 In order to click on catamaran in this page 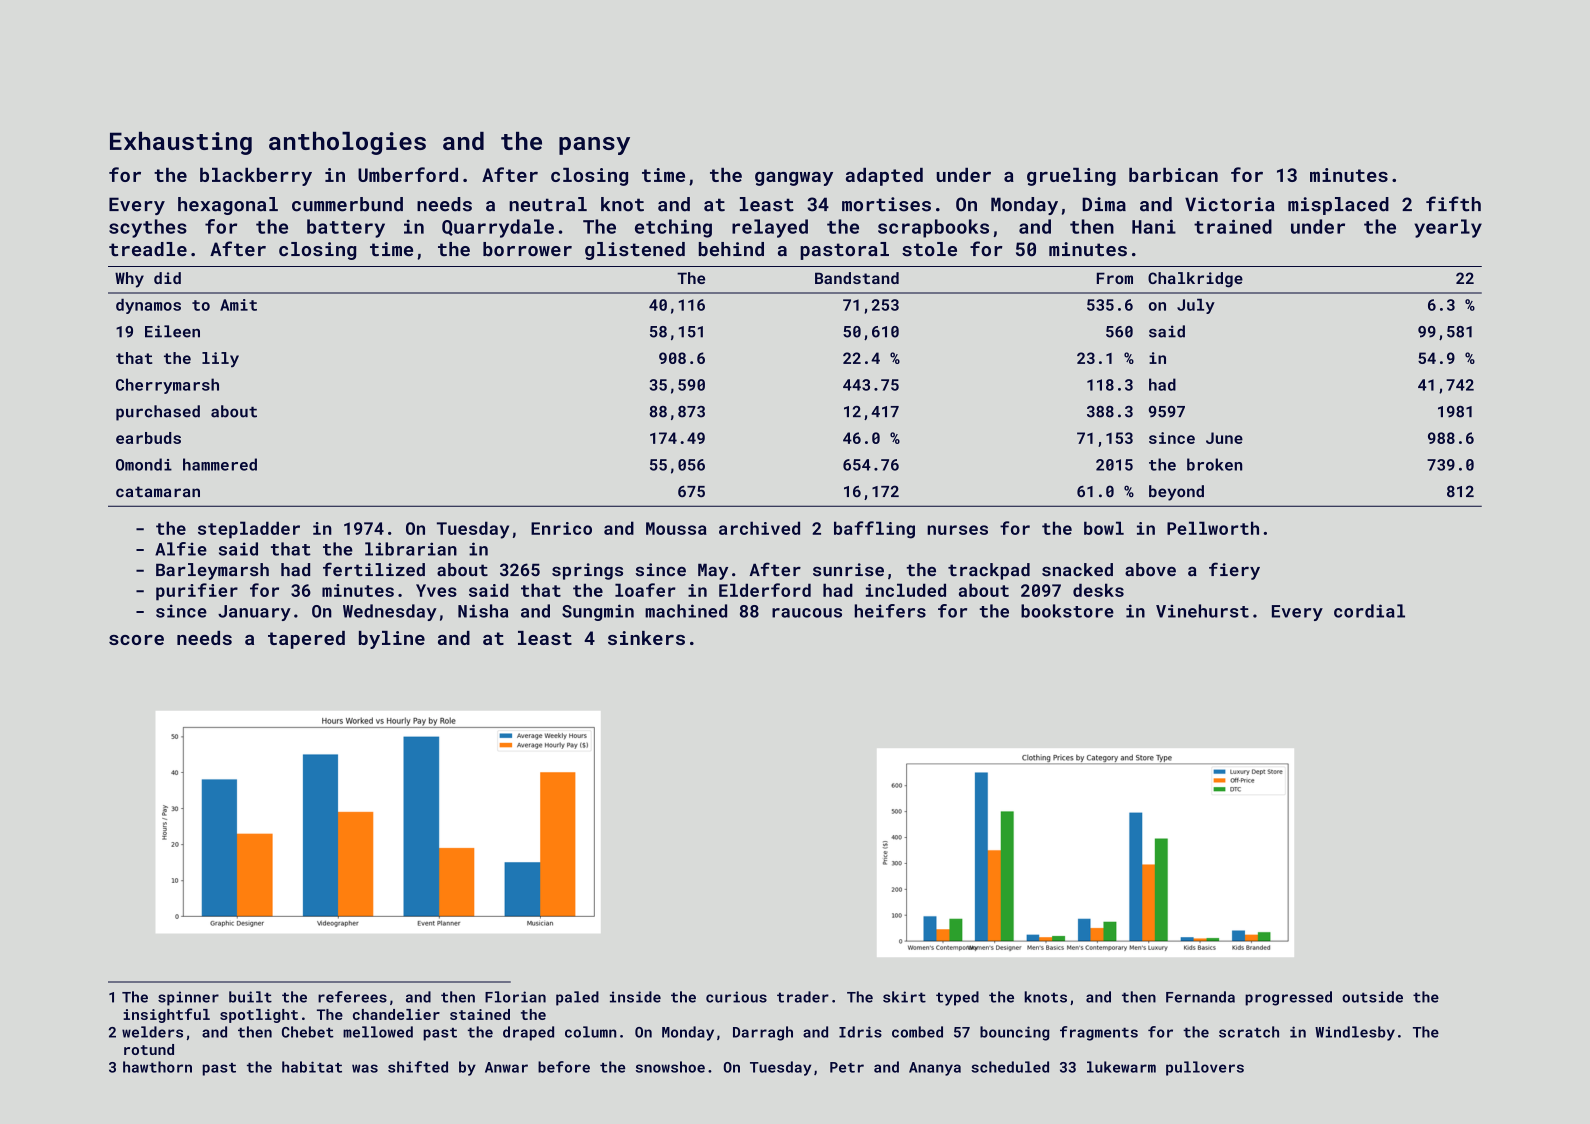, I will do `click(158, 492)`.
